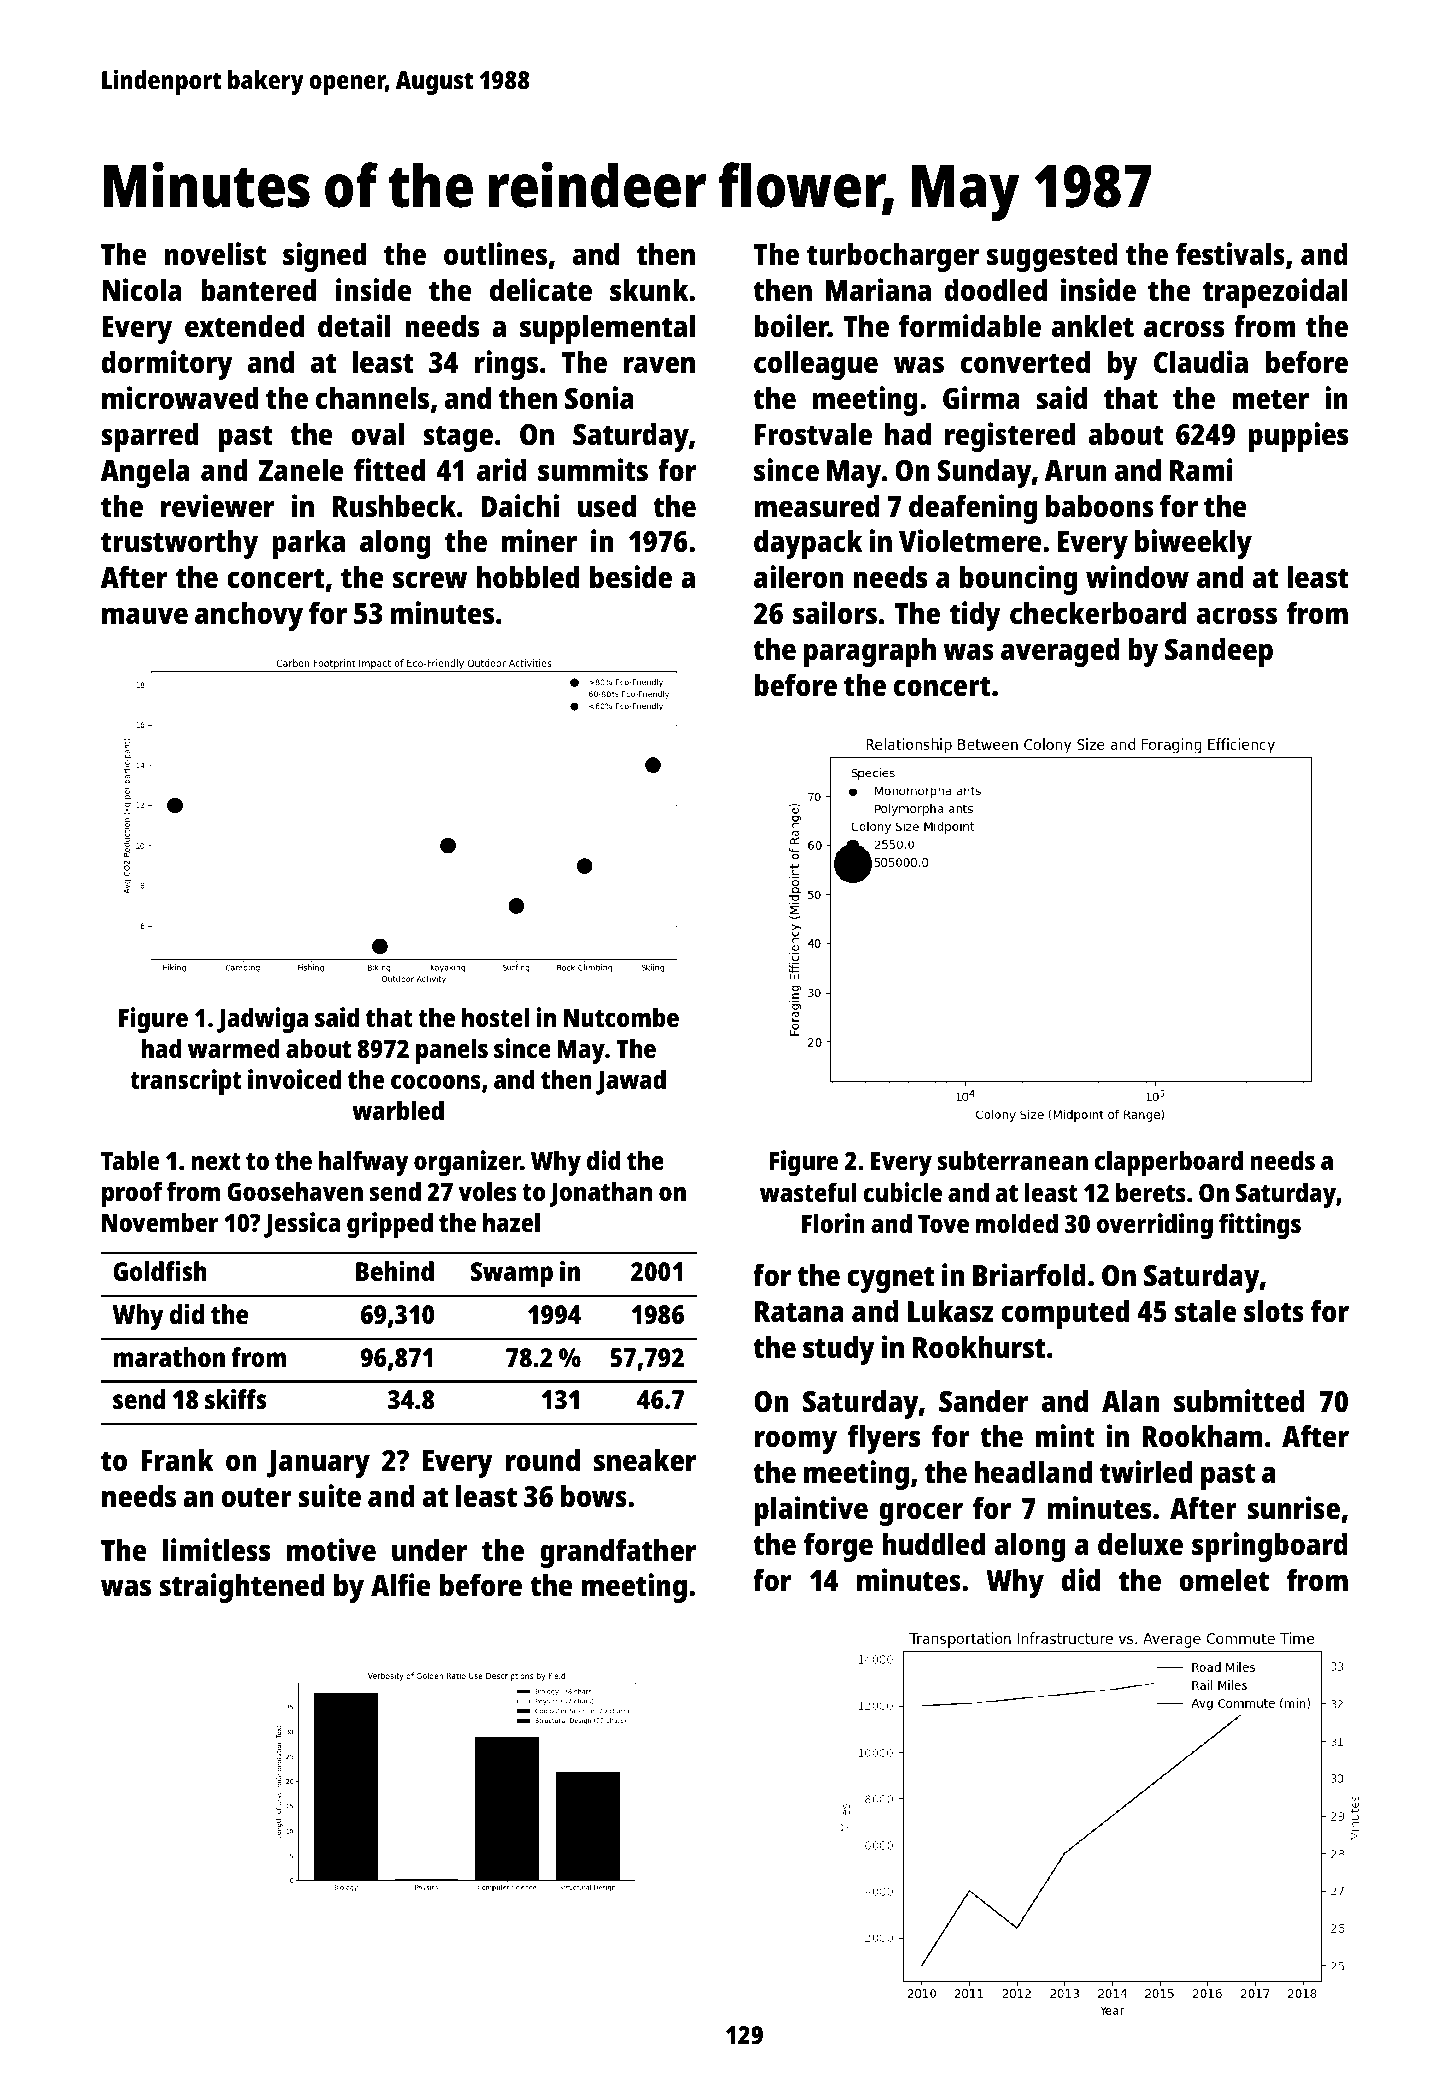 This image has width=1450, height=2100. Describe the element at coordinates (216, 1550) in the image. I see `limitless` at that location.
